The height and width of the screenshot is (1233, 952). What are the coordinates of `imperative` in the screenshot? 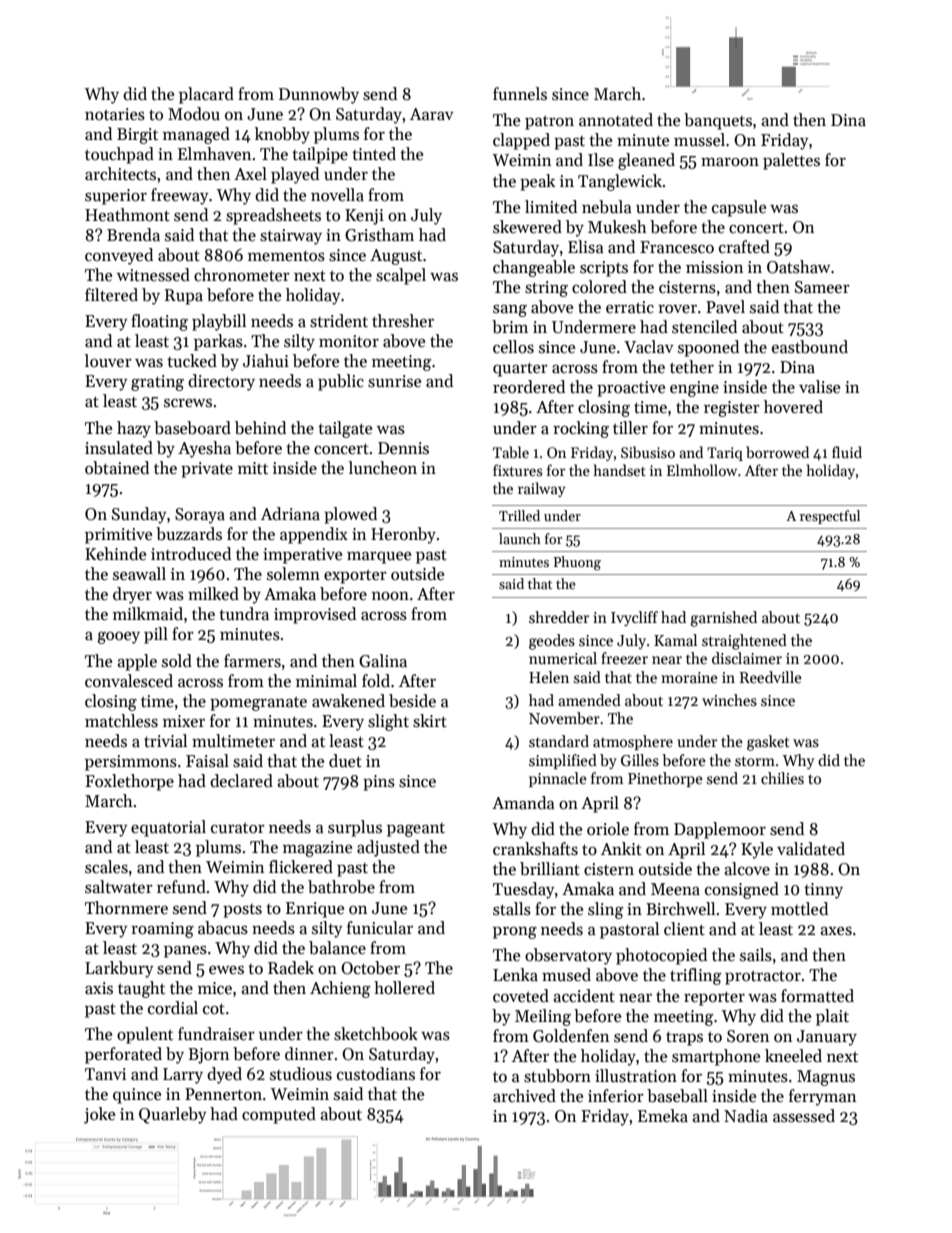 It's located at (302, 556).
